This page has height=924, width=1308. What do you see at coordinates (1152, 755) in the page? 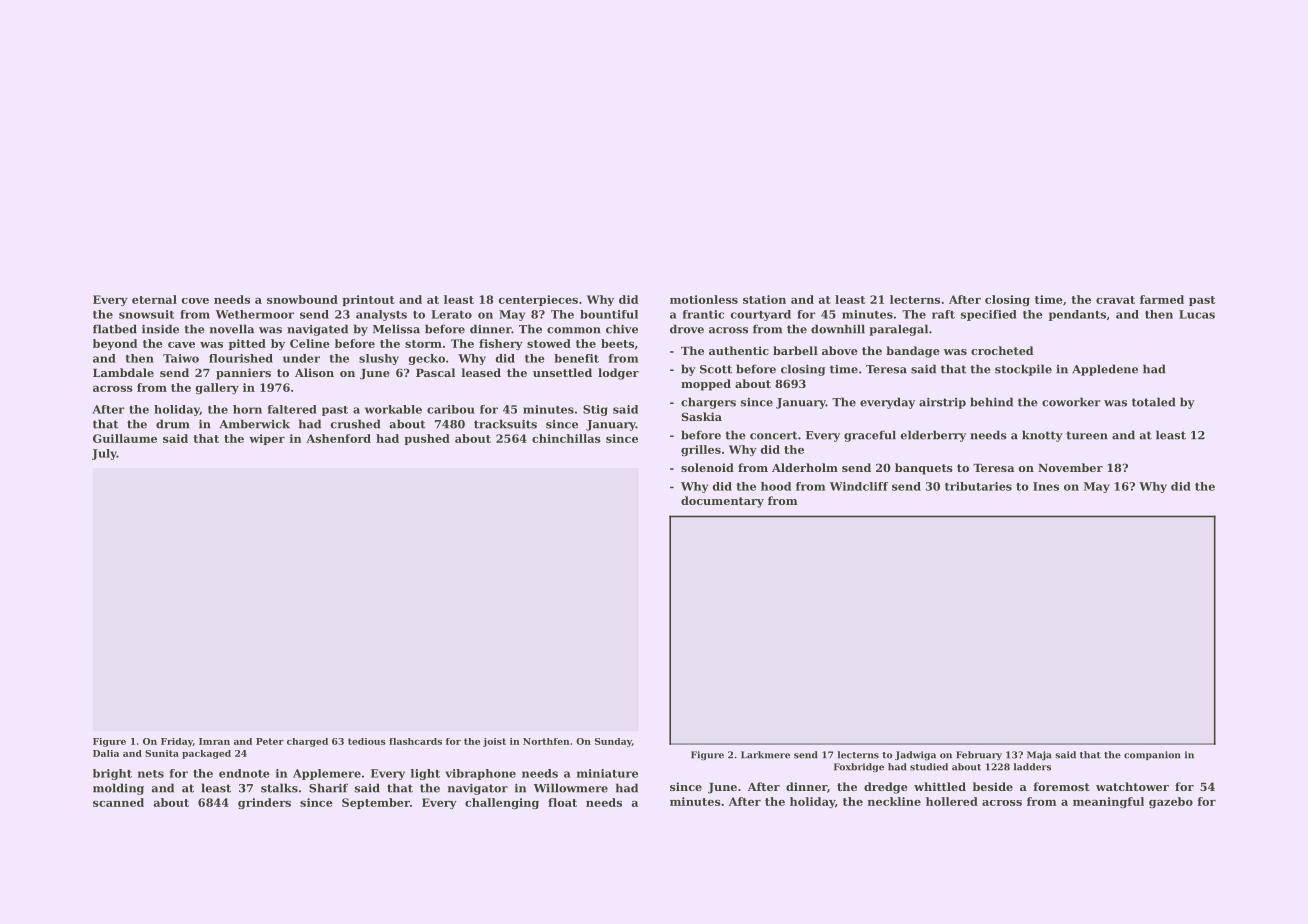
I see `companion` at bounding box center [1152, 755].
